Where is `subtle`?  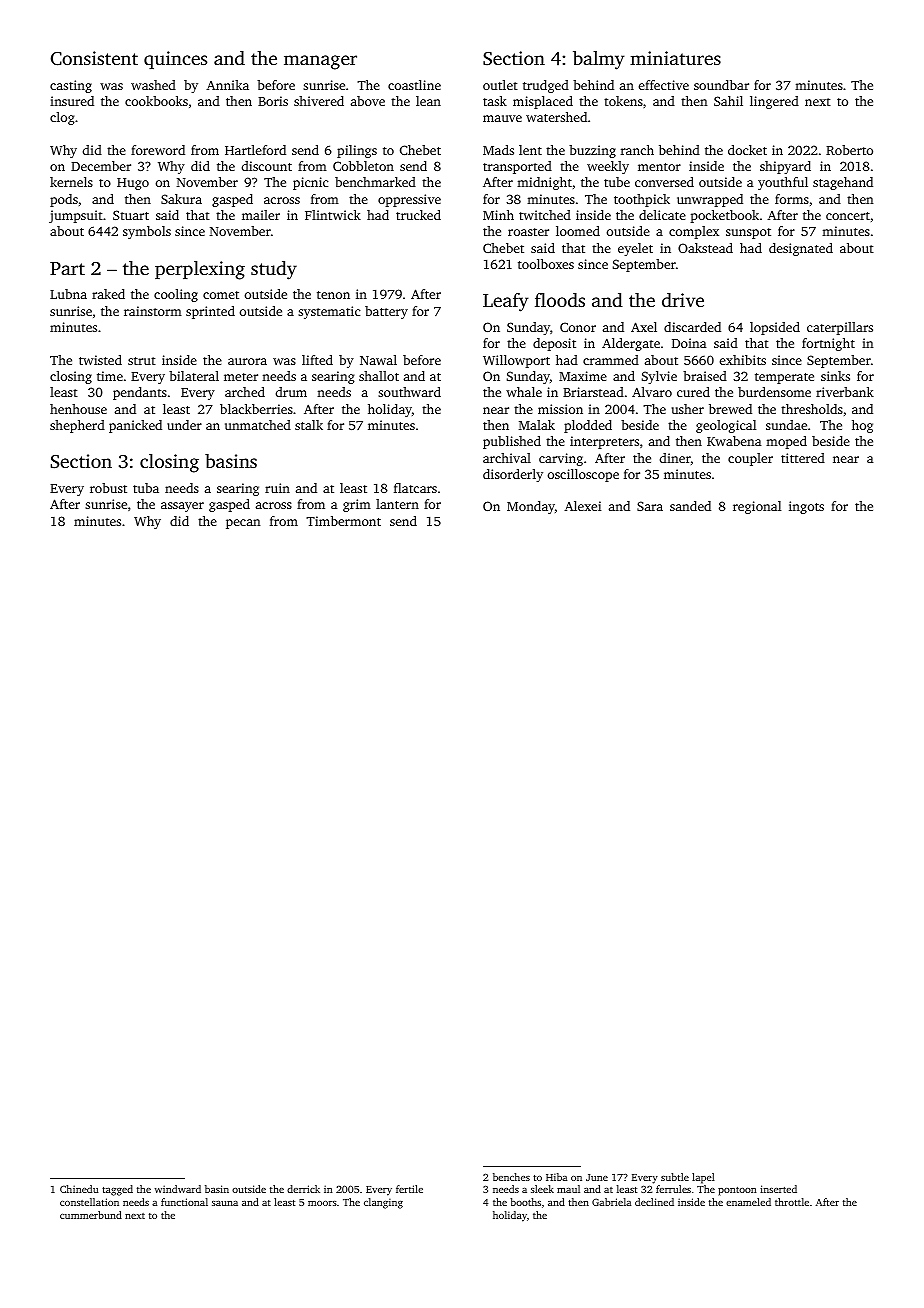
subtle is located at coordinates (675, 1177).
